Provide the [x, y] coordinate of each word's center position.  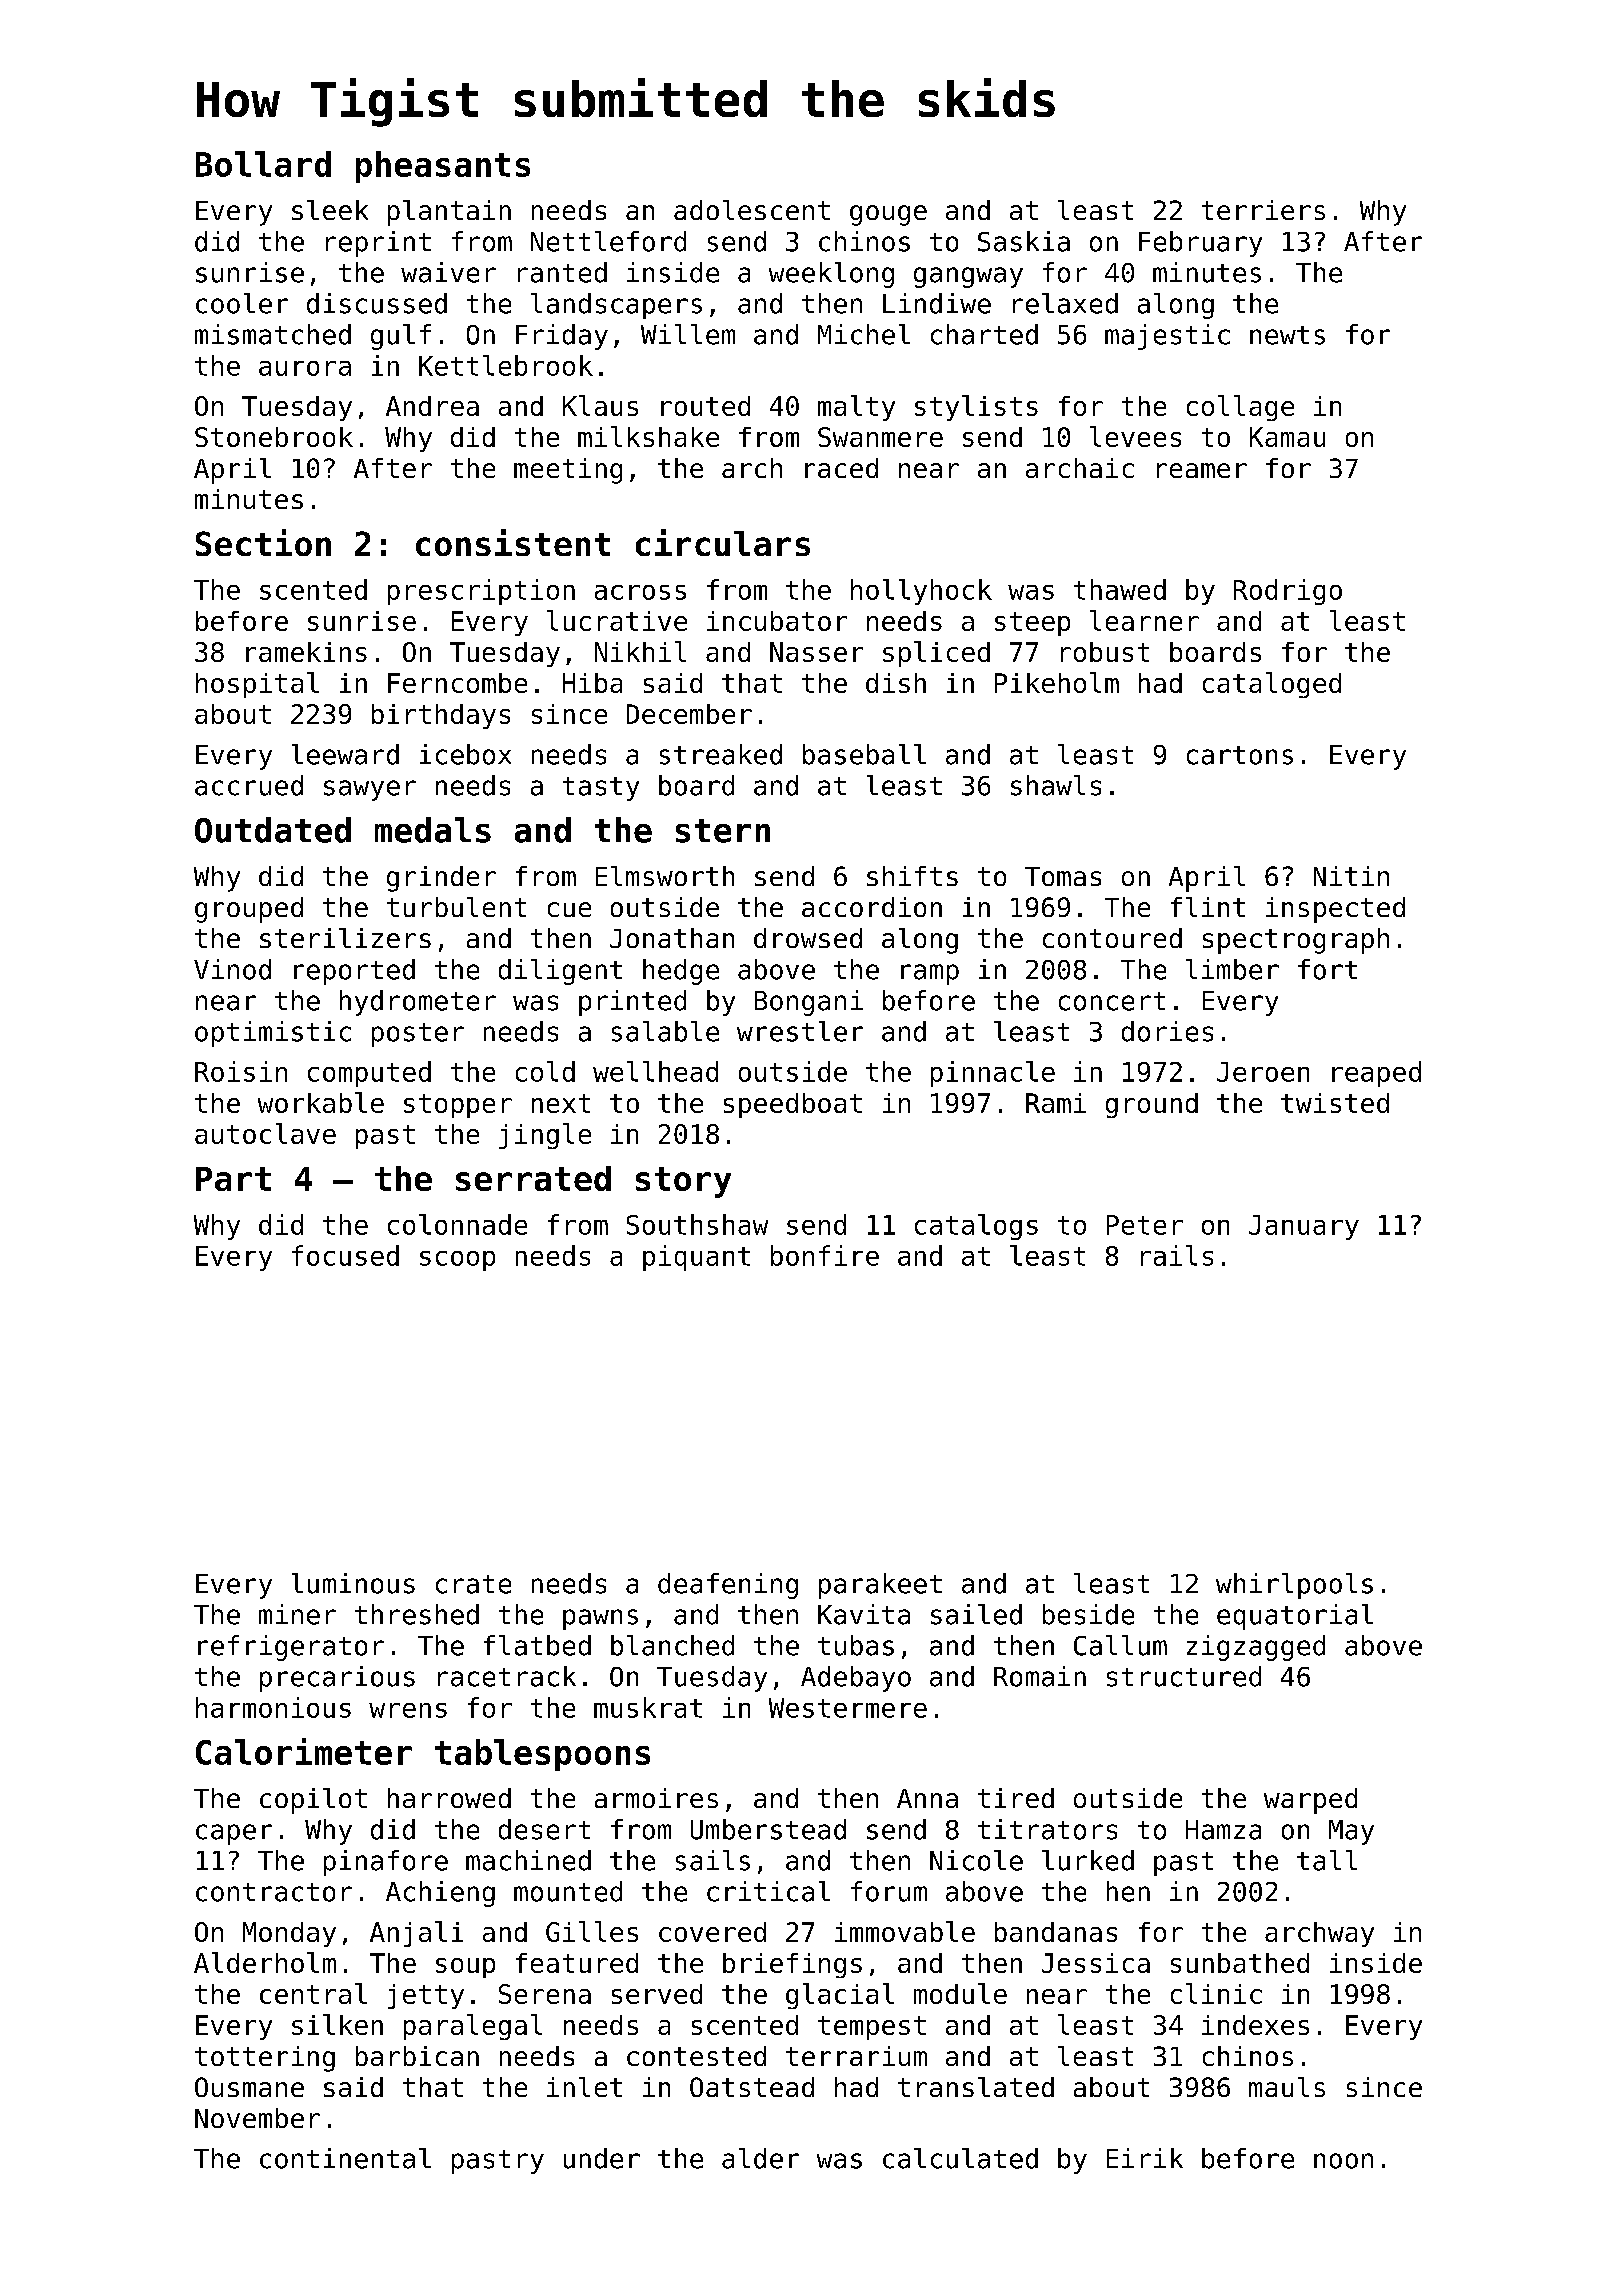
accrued [249, 785]
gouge [888, 215]
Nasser [816, 652]
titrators [1047, 1829]
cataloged [1272, 685]
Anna [927, 1798]
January [1304, 1227]
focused [345, 1255]
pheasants [443, 167]
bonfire [825, 1255]
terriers [1263, 210]
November [257, 2118]
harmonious [273, 1707]
